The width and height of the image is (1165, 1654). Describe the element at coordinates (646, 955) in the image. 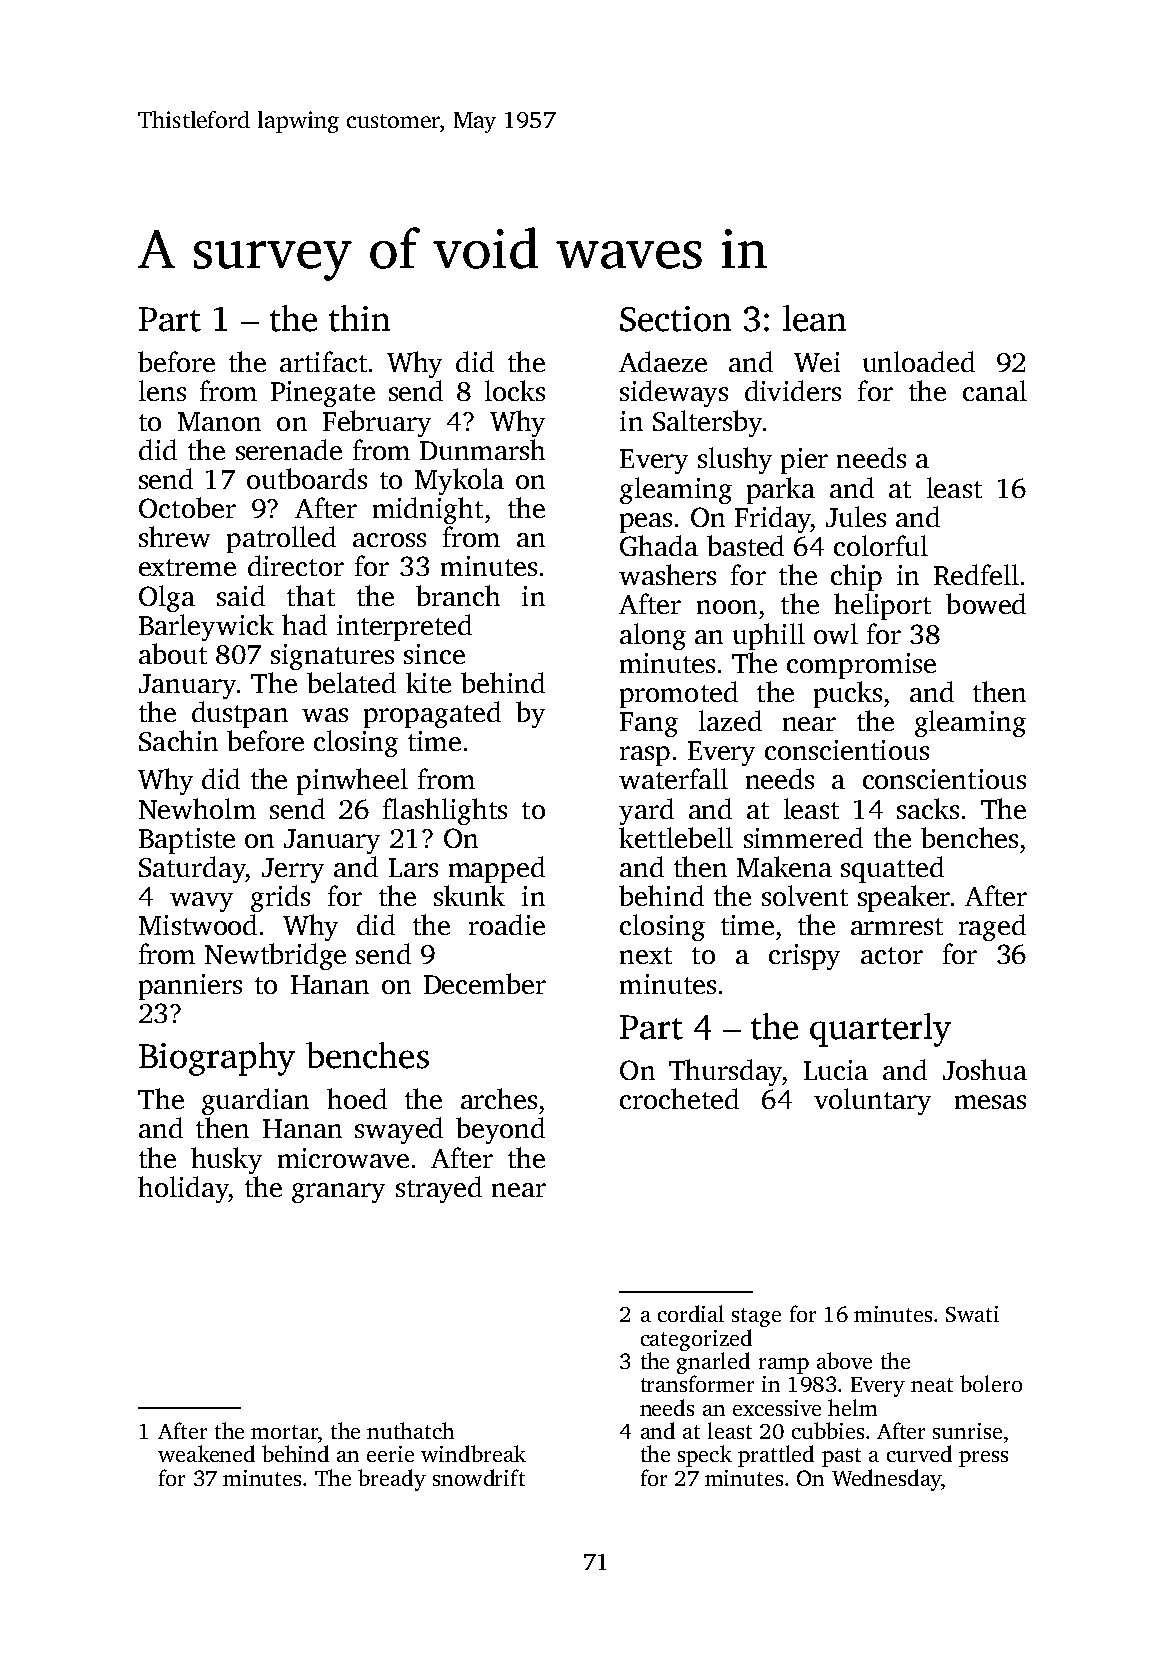

I see `next` at that location.
